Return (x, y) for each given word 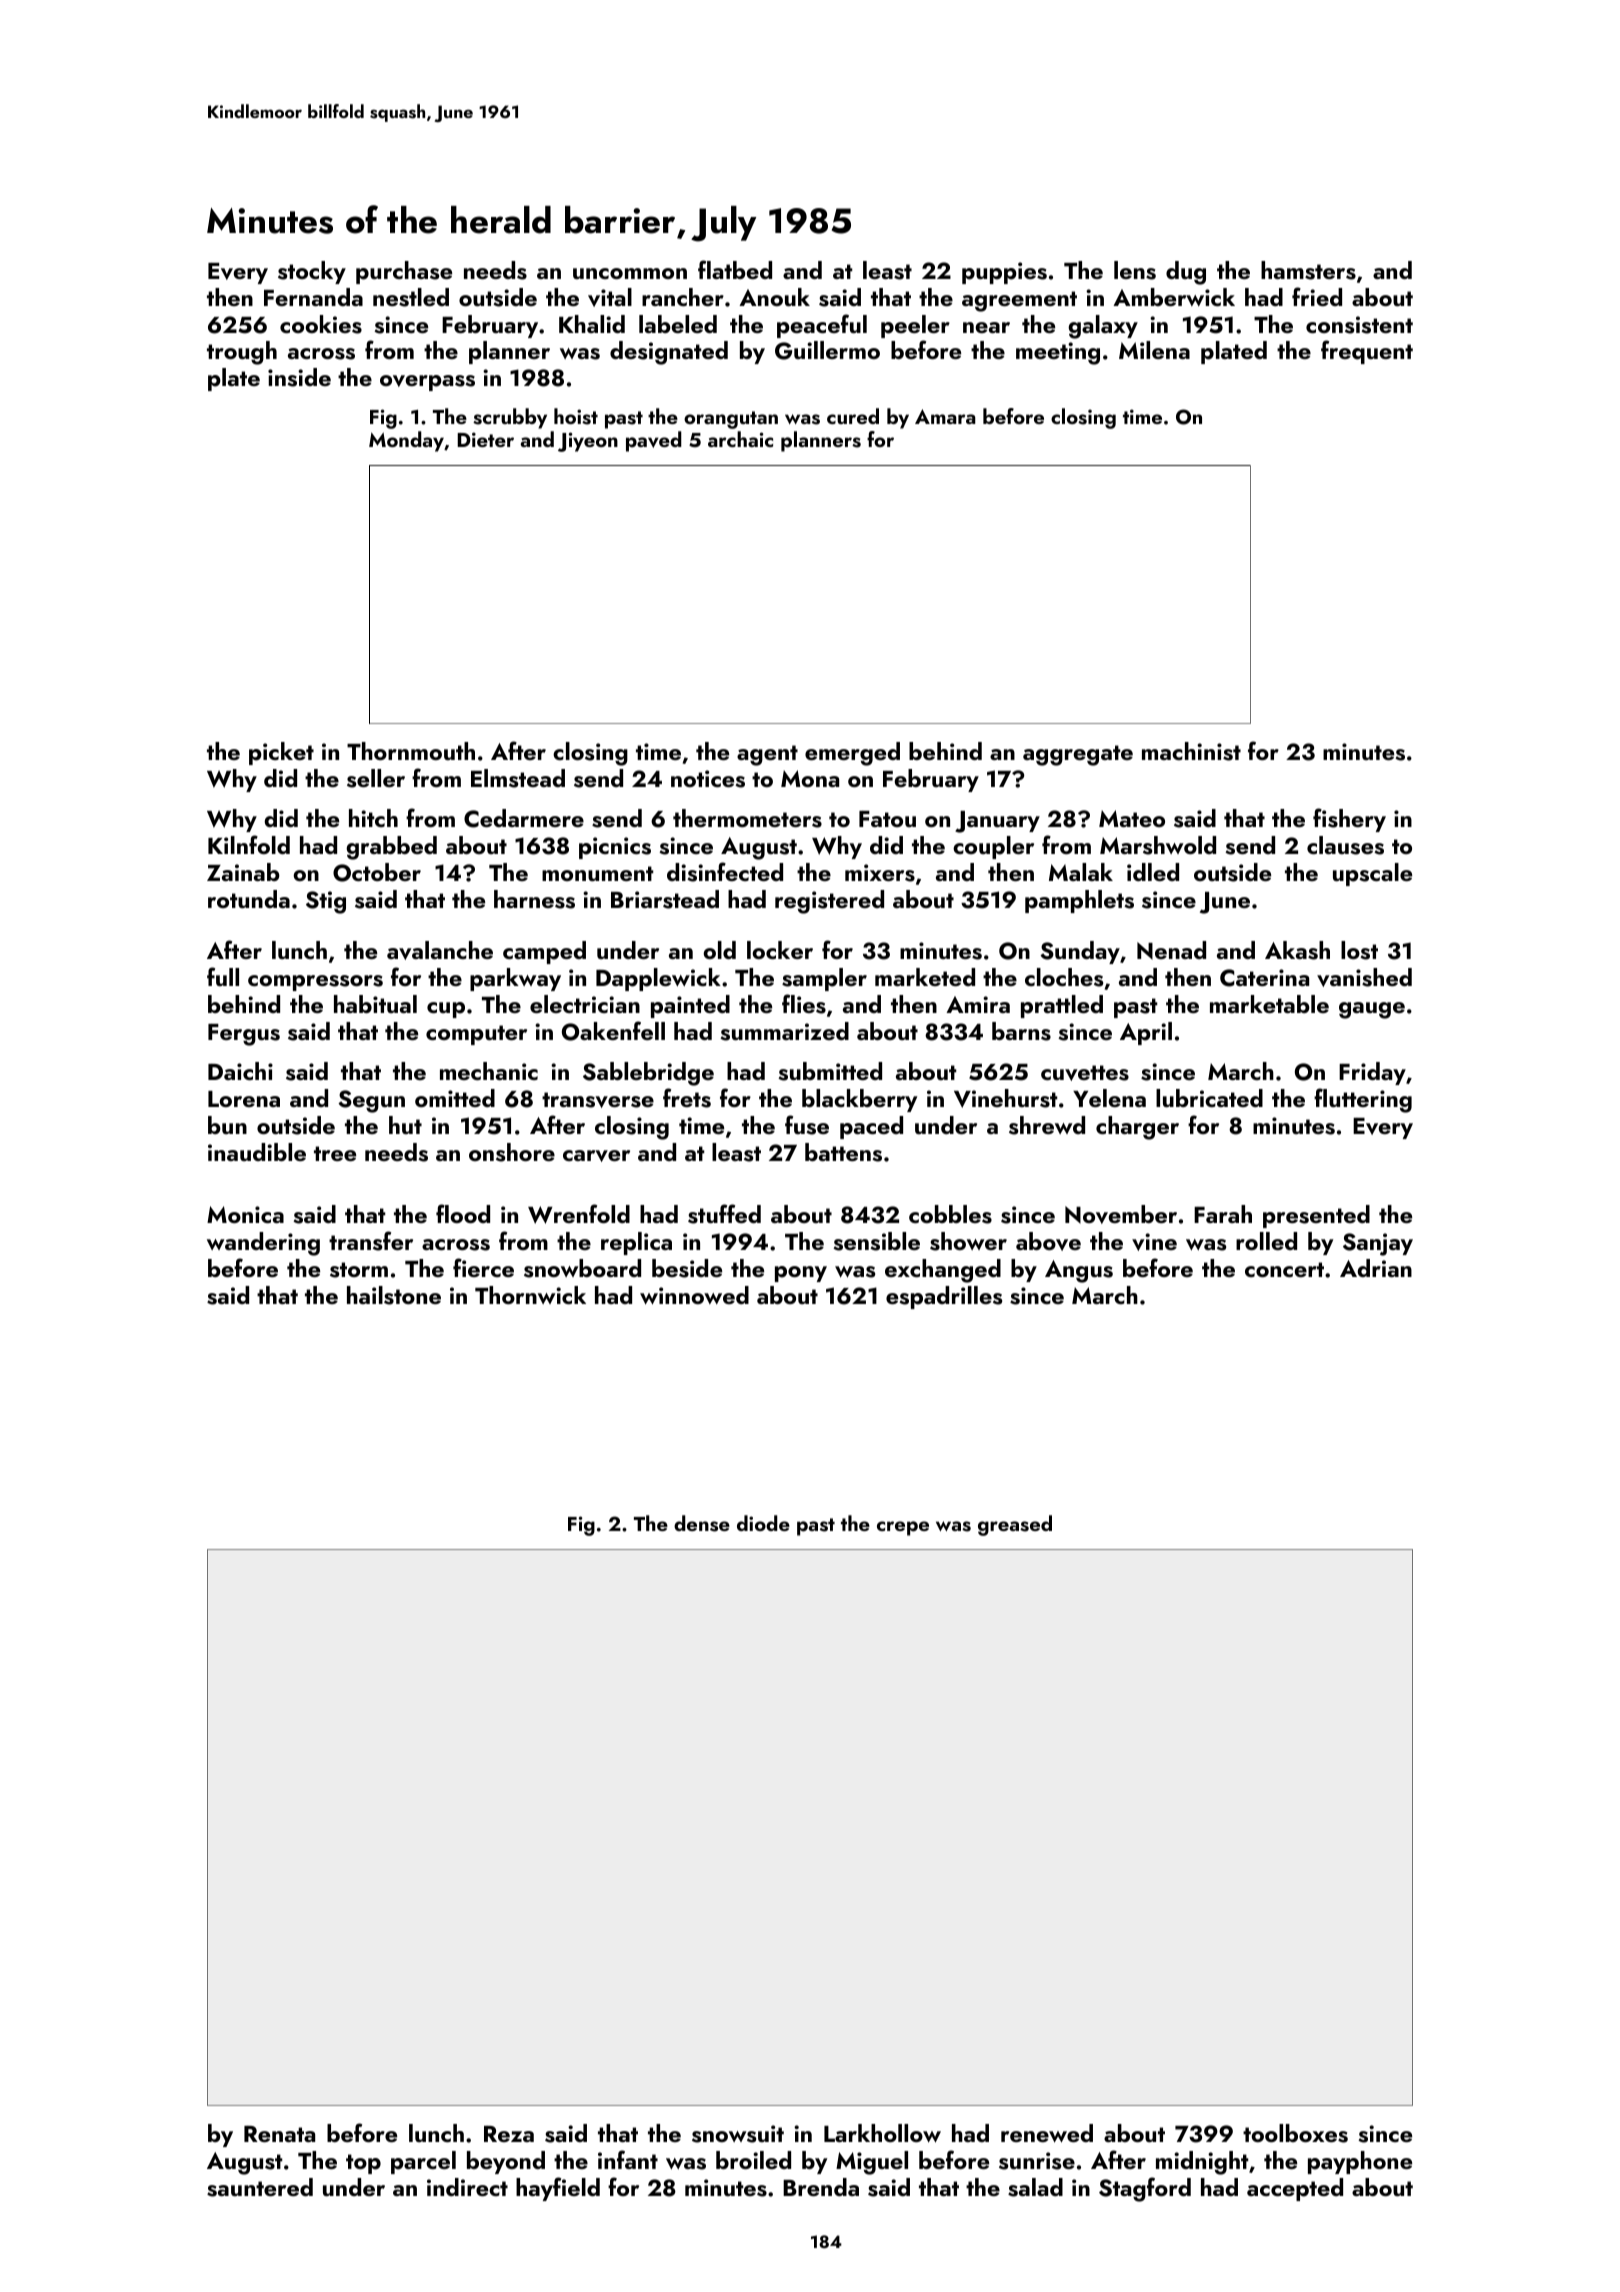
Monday (406, 441)
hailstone (394, 1295)
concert (1284, 1269)
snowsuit (738, 2134)
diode (763, 1523)
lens (1135, 270)
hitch (373, 818)
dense (702, 1523)
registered (829, 902)
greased (1015, 1525)
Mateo (1132, 818)
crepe (903, 1528)
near (986, 327)
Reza (509, 2133)
